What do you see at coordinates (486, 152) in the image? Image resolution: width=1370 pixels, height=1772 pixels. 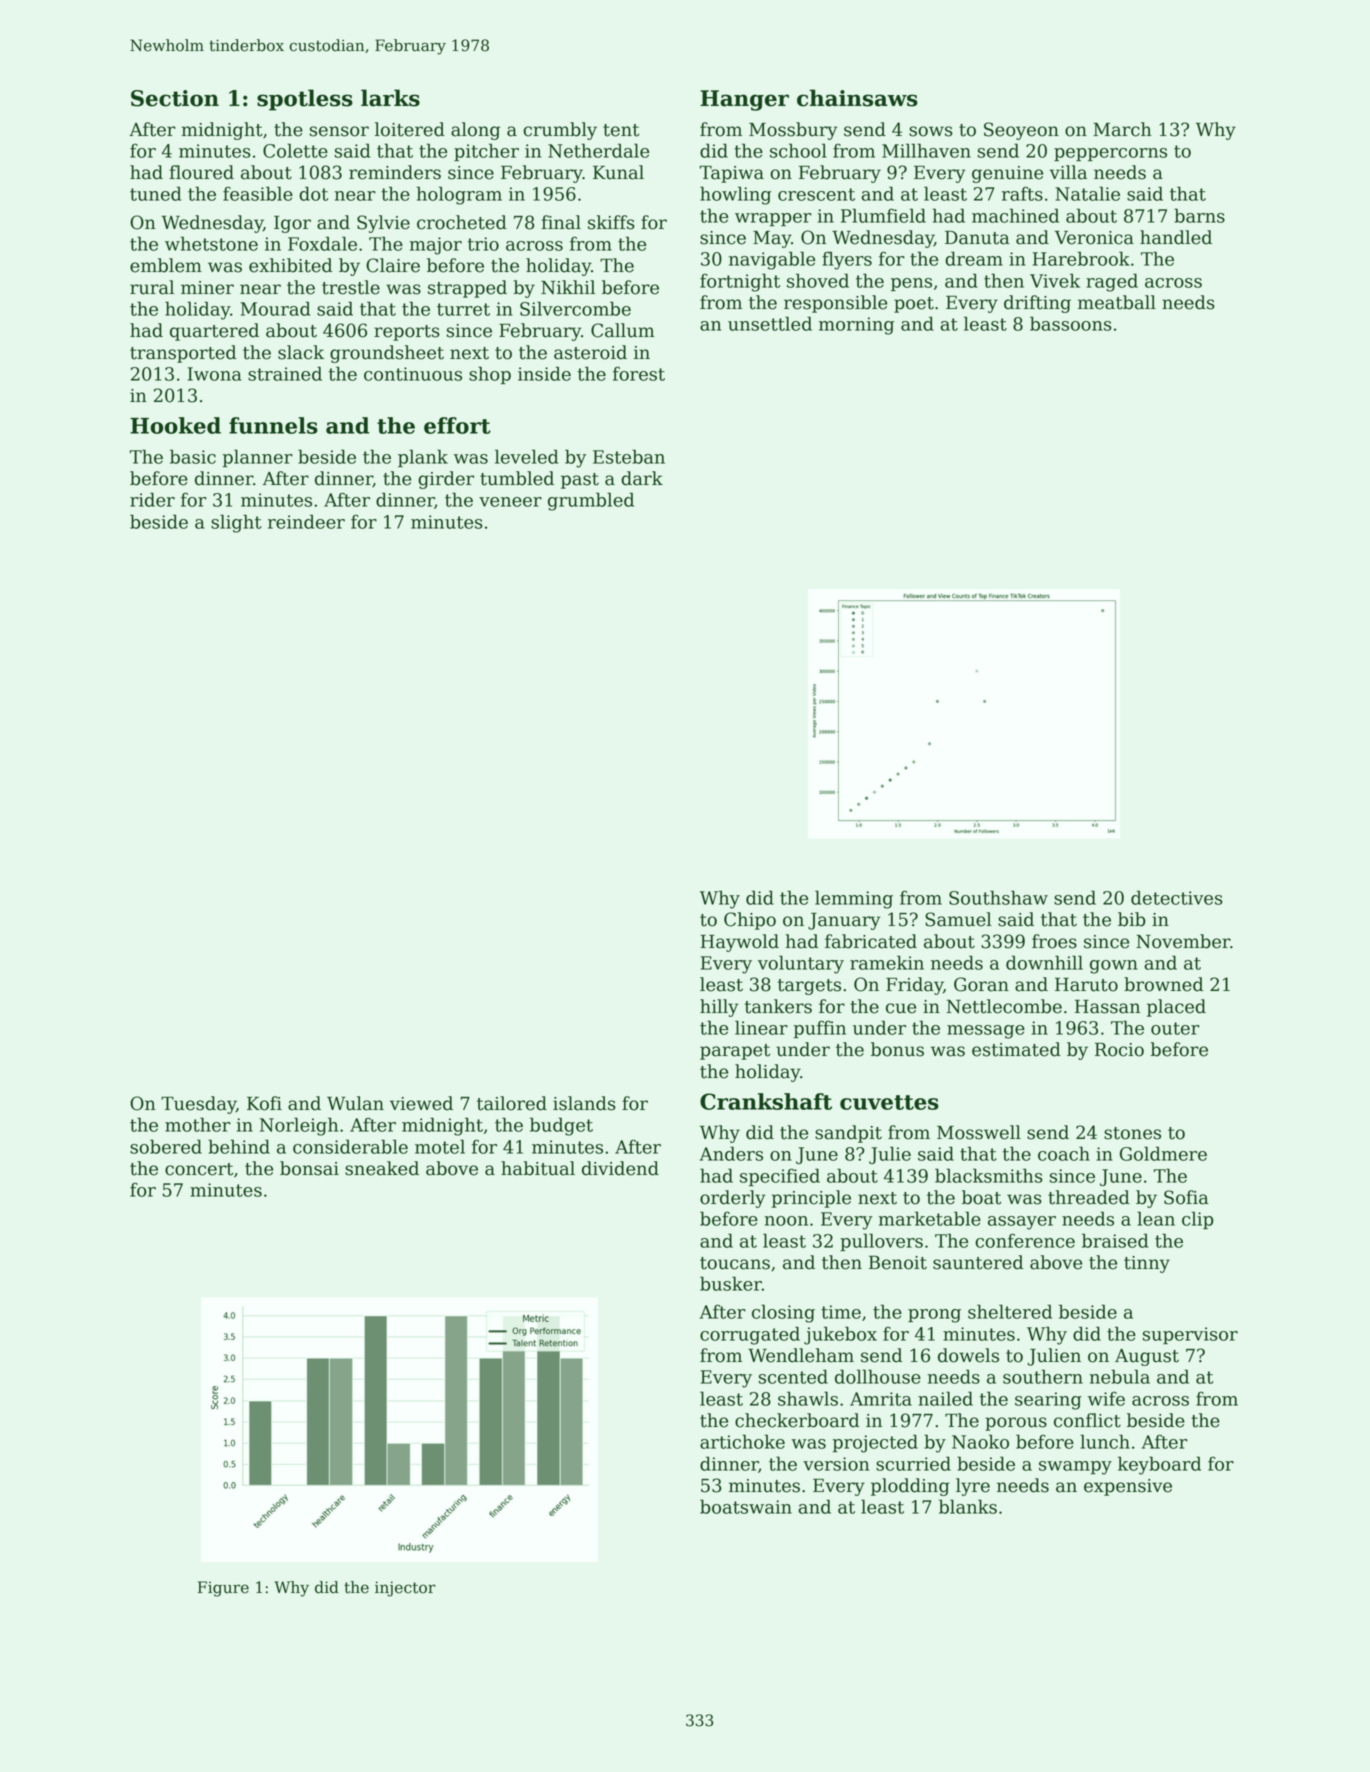 I see `pitcher` at bounding box center [486, 152].
